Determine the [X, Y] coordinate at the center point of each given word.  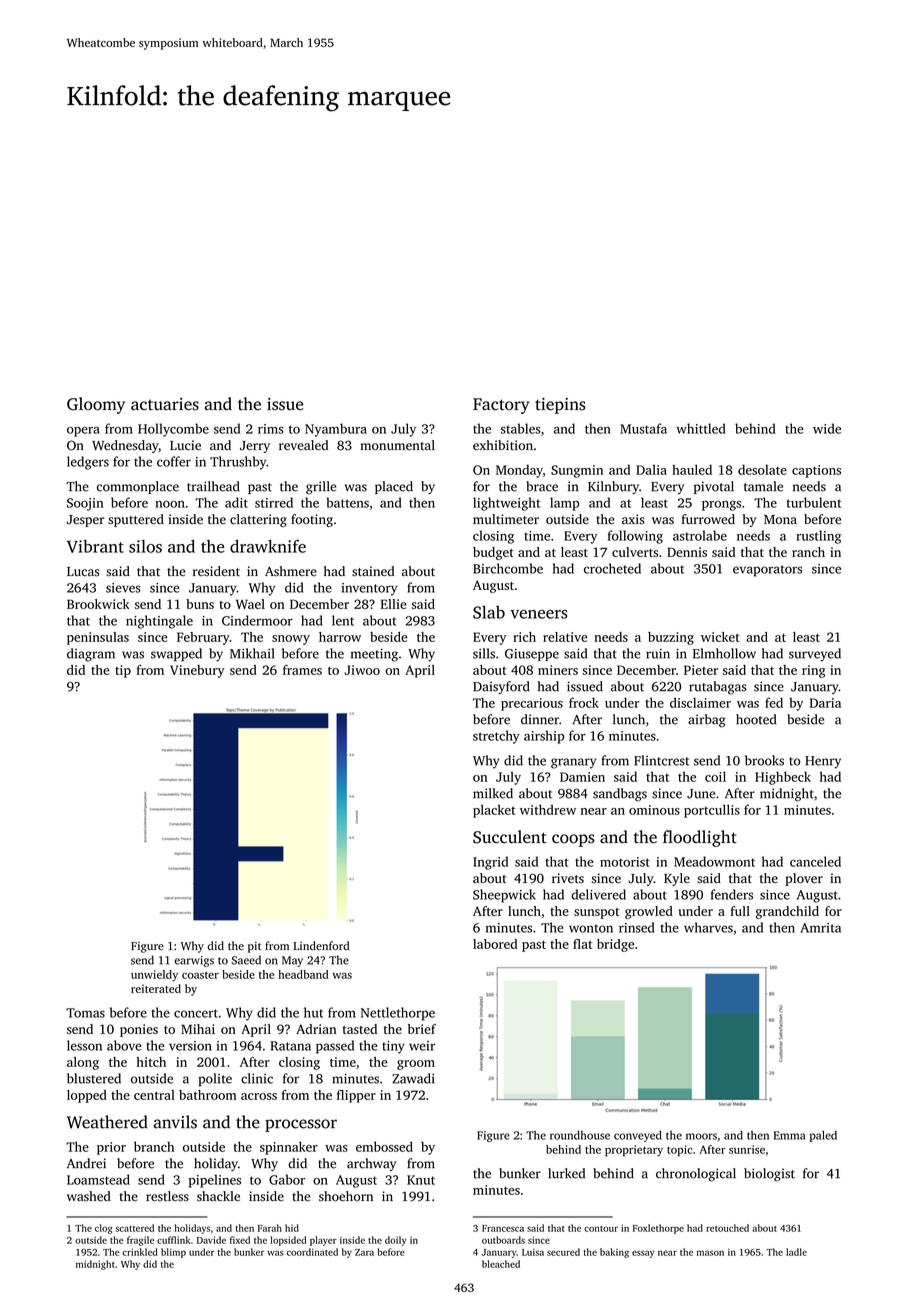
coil [715, 776]
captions [816, 471]
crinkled [140, 1252]
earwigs [194, 961]
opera [83, 431]
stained [373, 571]
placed [394, 487]
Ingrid [490, 863]
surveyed [815, 655]
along [83, 1063]
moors [701, 1136]
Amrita [821, 928]
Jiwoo [362, 670]
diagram [91, 655]
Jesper [85, 521]
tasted [360, 1029]
